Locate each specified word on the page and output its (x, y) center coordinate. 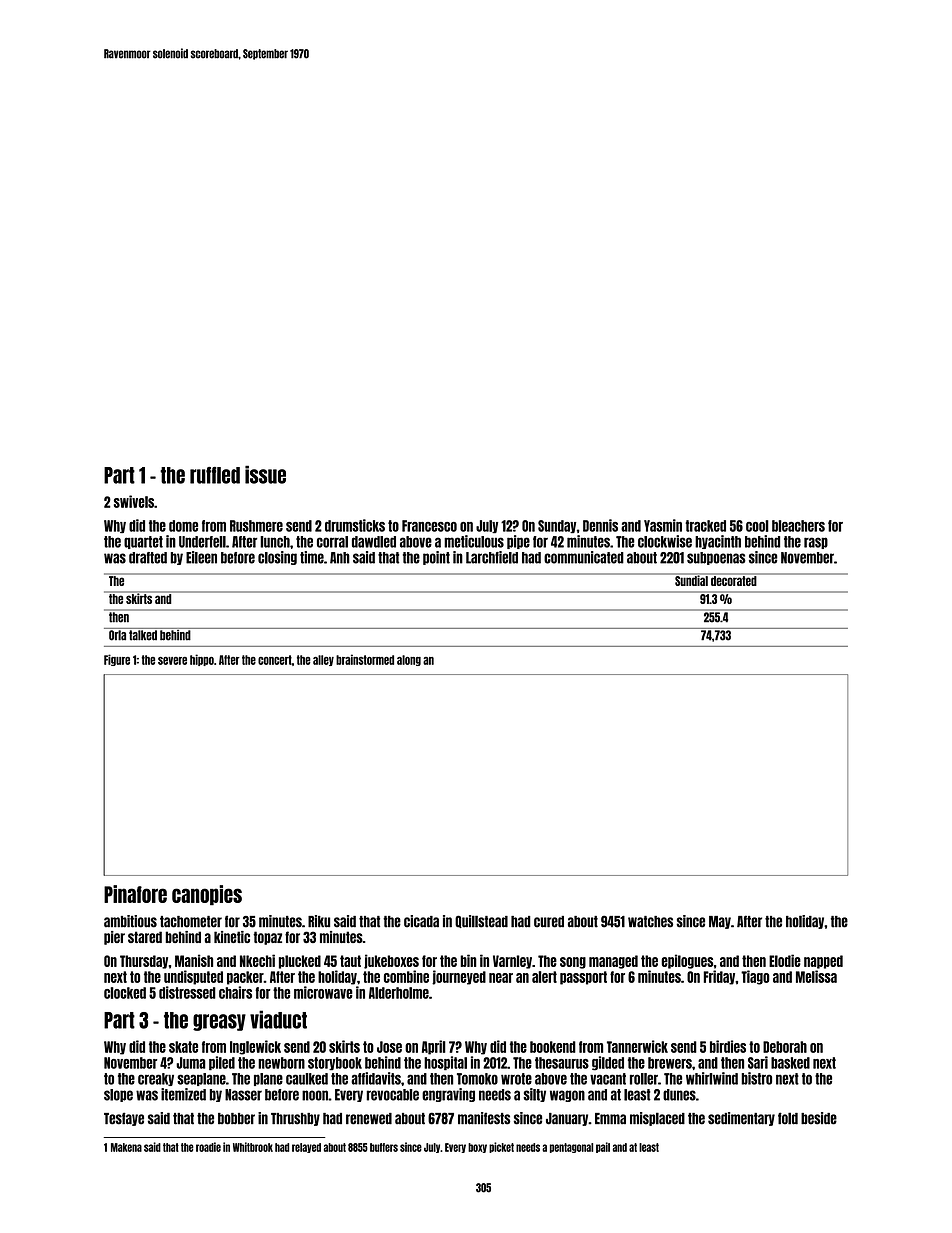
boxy (477, 1148)
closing (277, 558)
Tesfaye (124, 1119)
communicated (584, 557)
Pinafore (135, 894)
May (720, 922)
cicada (421, 921)
